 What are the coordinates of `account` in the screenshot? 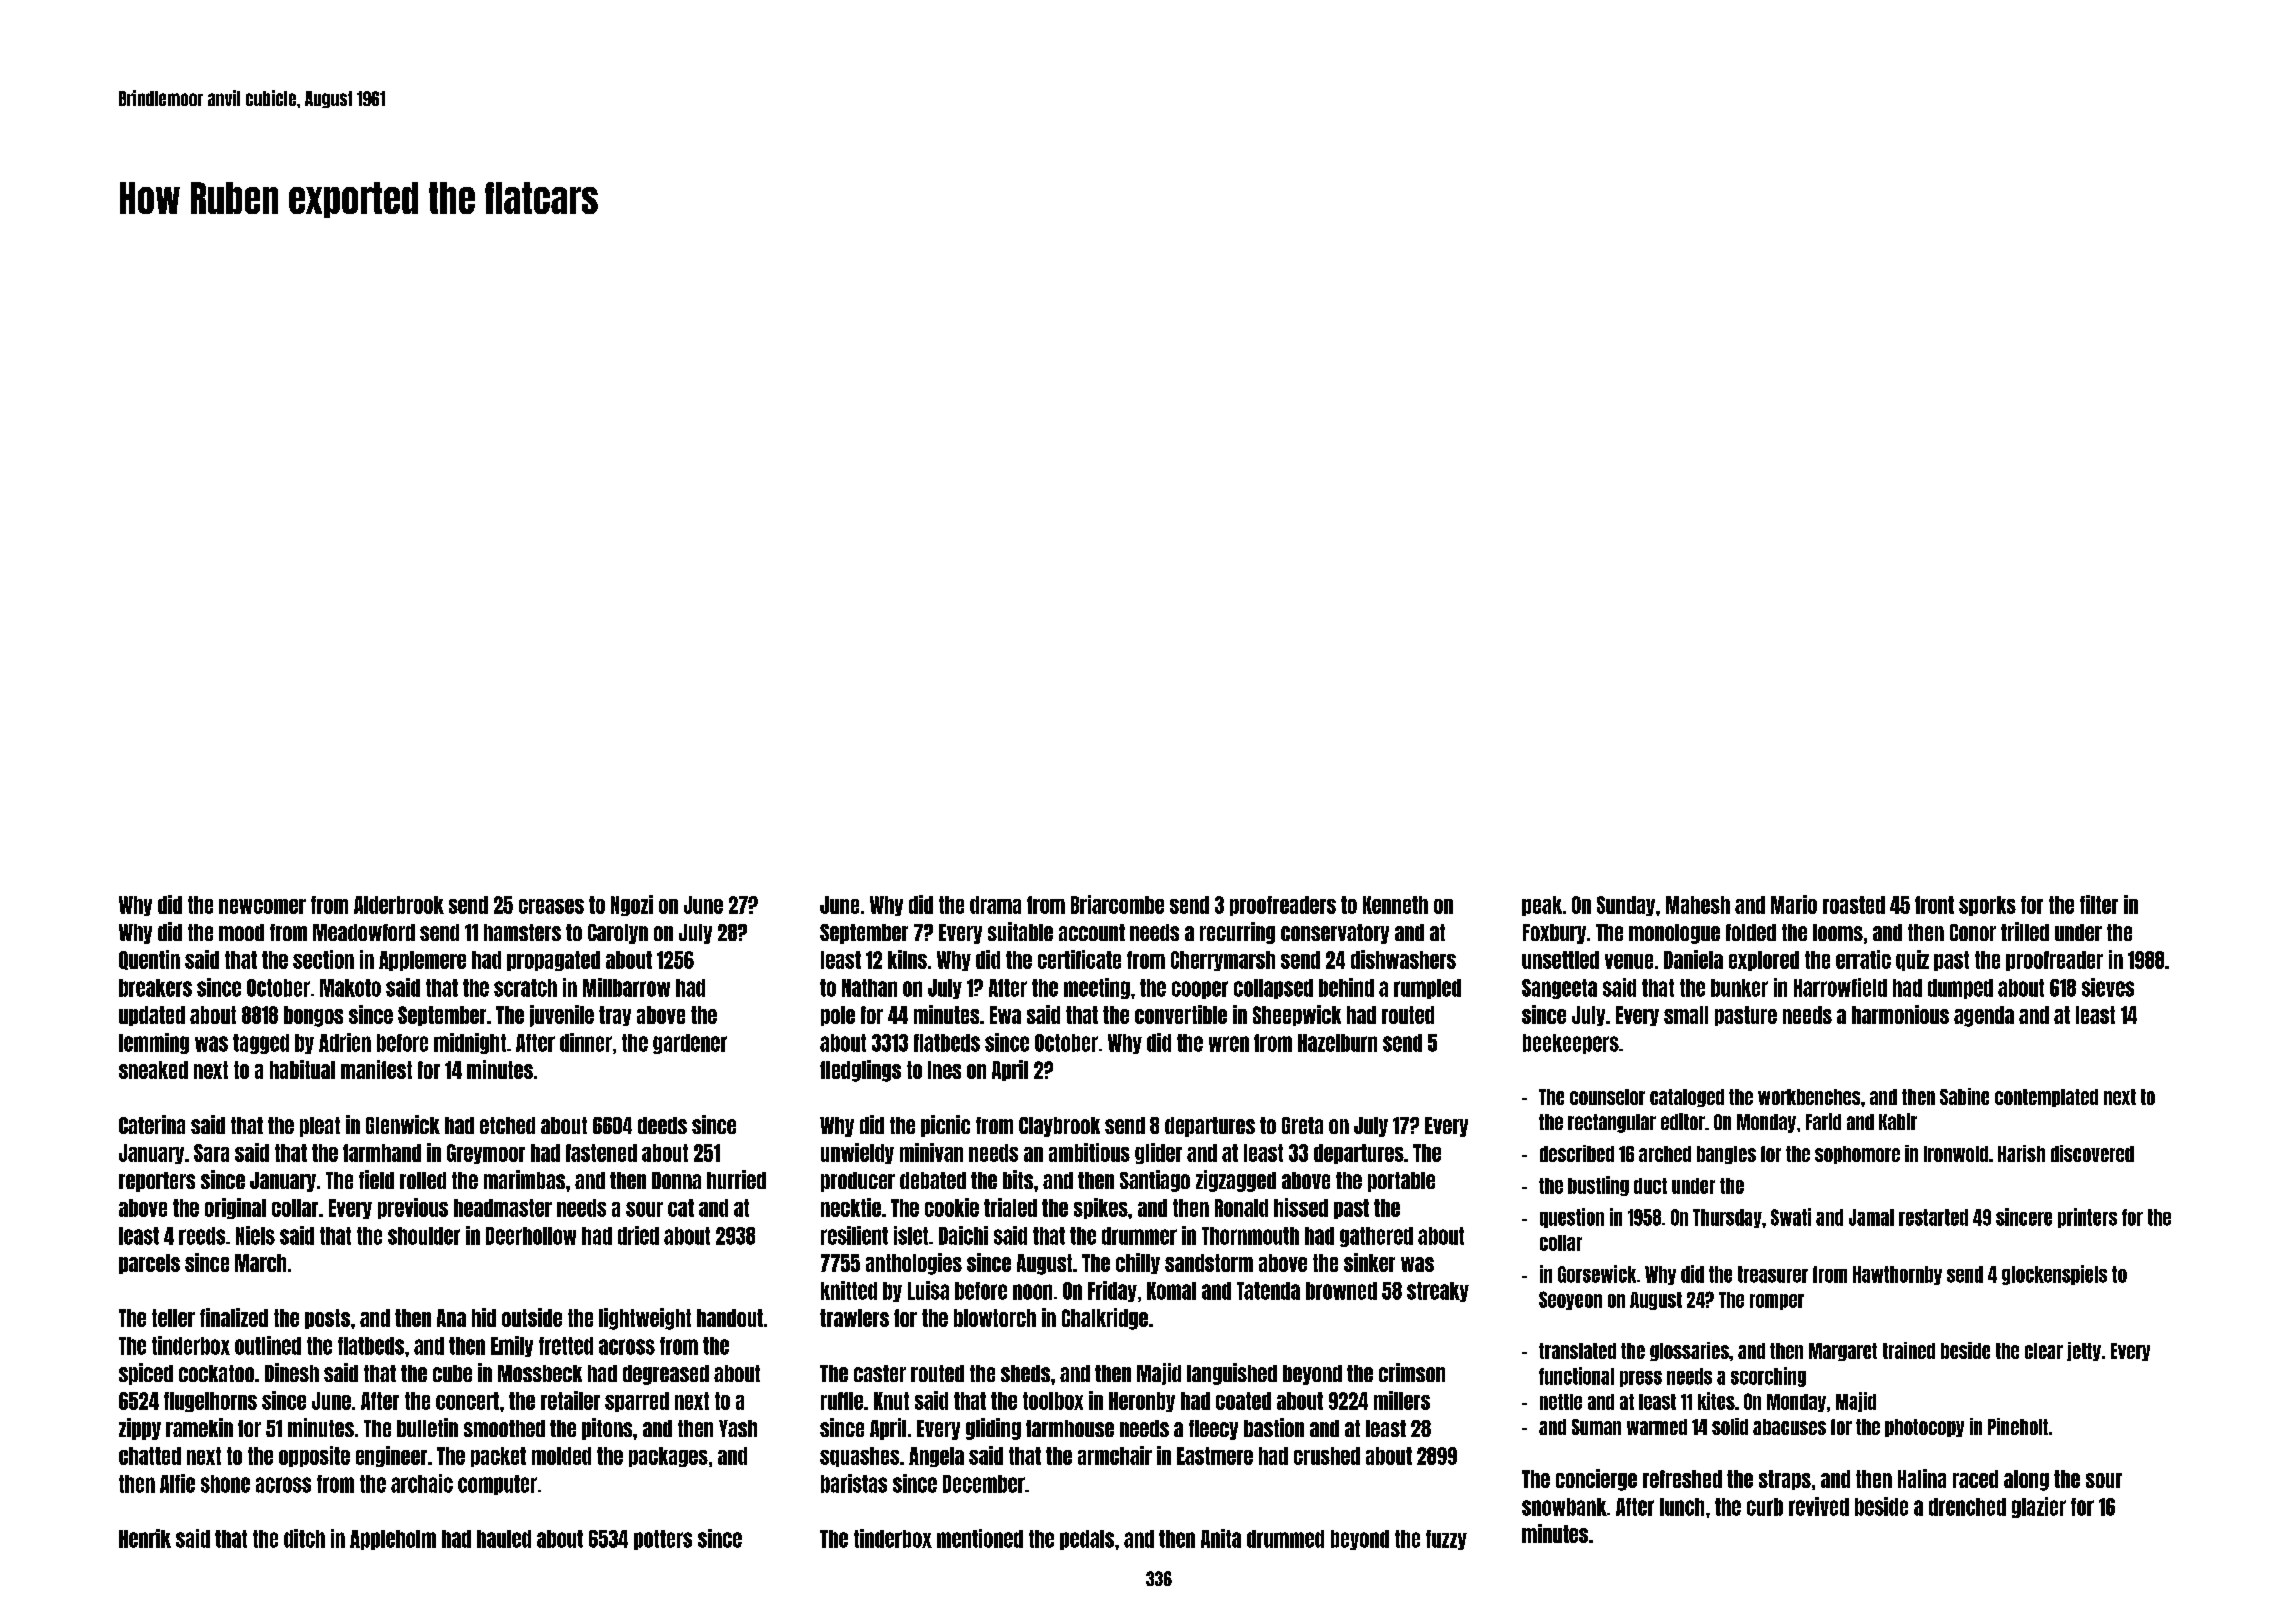 It's located at (1092, 932).
